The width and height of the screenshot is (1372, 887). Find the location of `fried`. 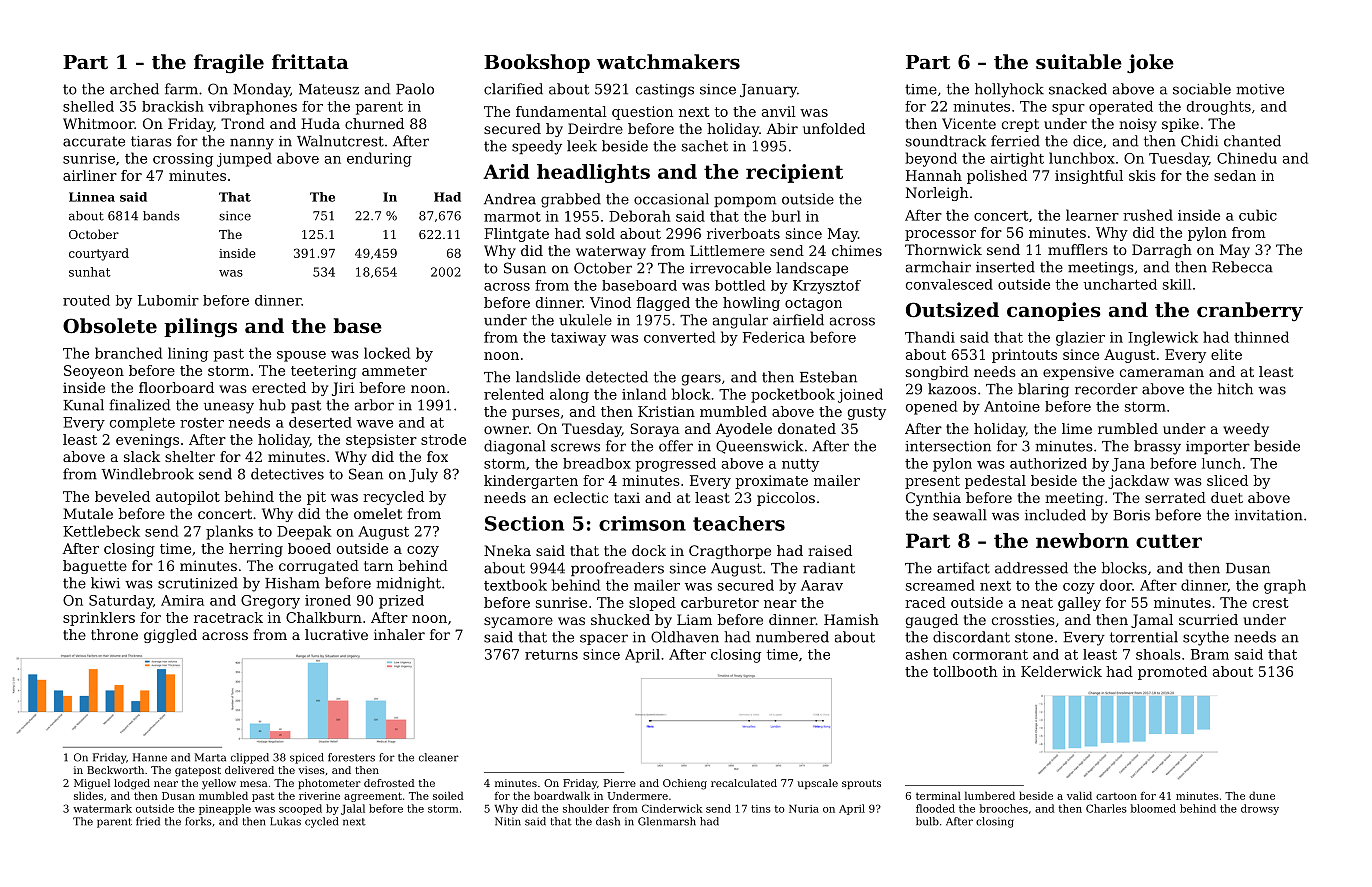

fried is located at coordinates (148, 821).
